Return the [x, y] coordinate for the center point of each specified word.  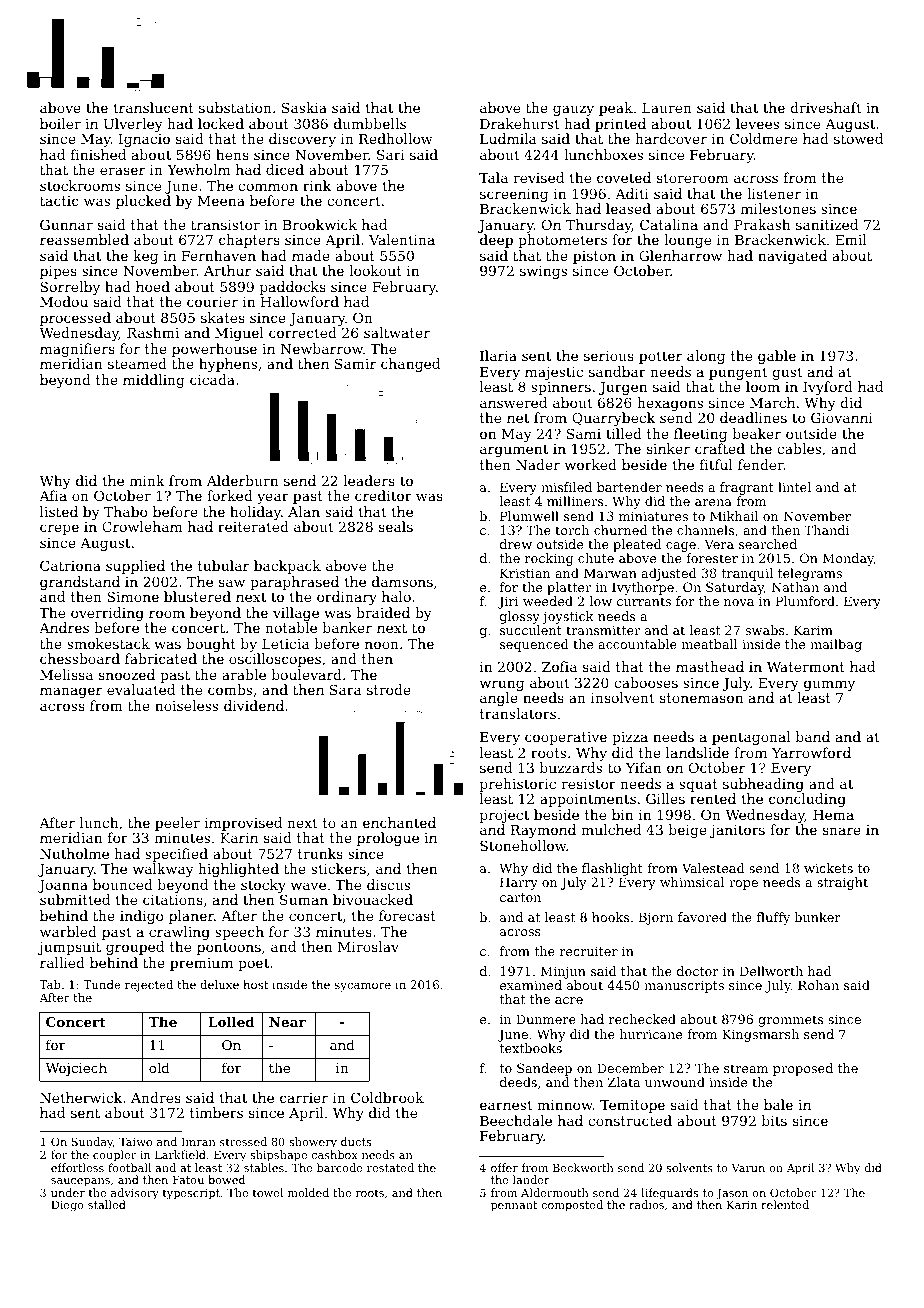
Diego [67, 1206]
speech [239, 933]
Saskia [304, 107]
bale [778, 1104]
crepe [59, 529]
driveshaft [826, 107]
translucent [153, 107]
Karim [813, 630]
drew [516, 544]
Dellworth [771, 971]
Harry [519, 883]
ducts [356, 1141]
